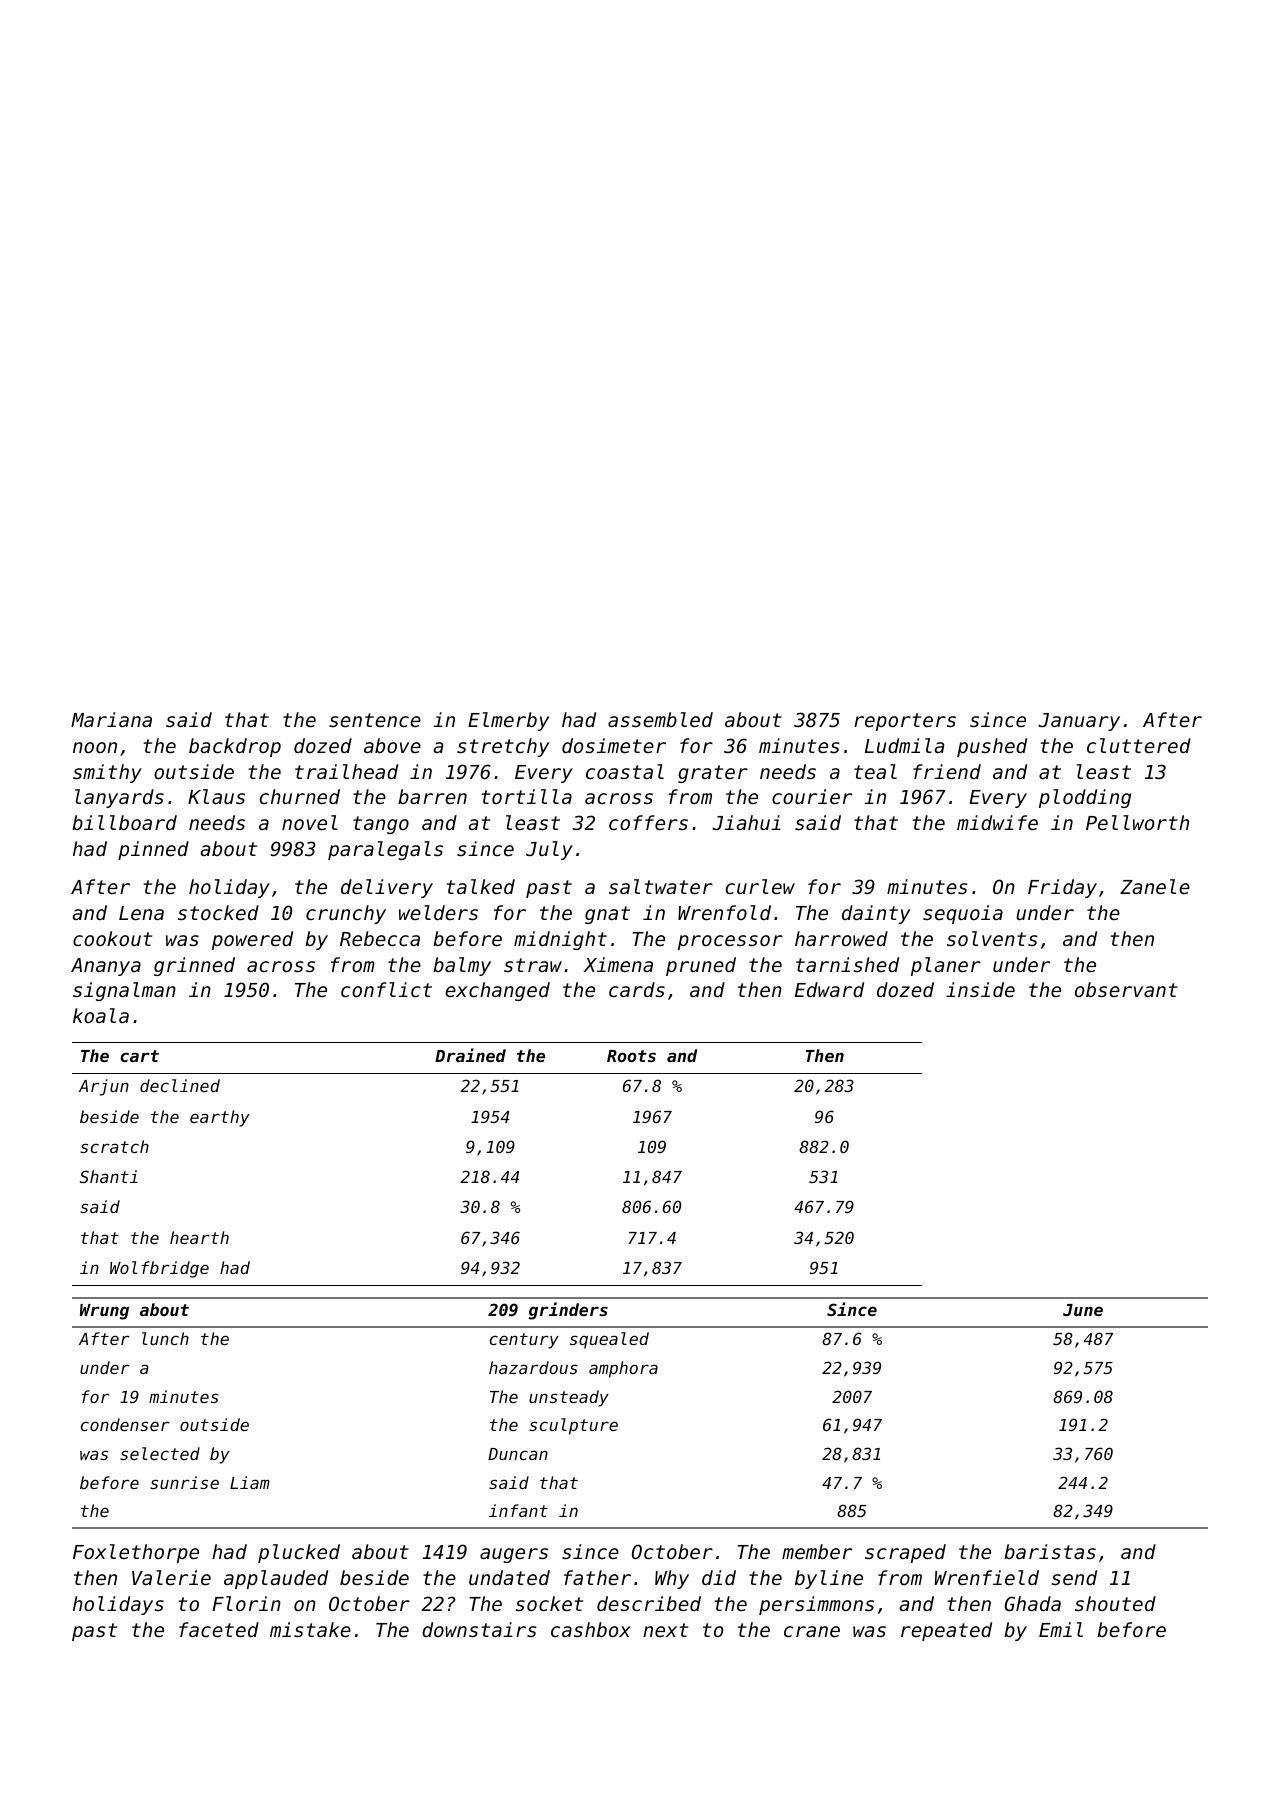 Image resolution: width=1280 pixels, height=1810 pixels. I want to click on June, so click(1083, 1310).
